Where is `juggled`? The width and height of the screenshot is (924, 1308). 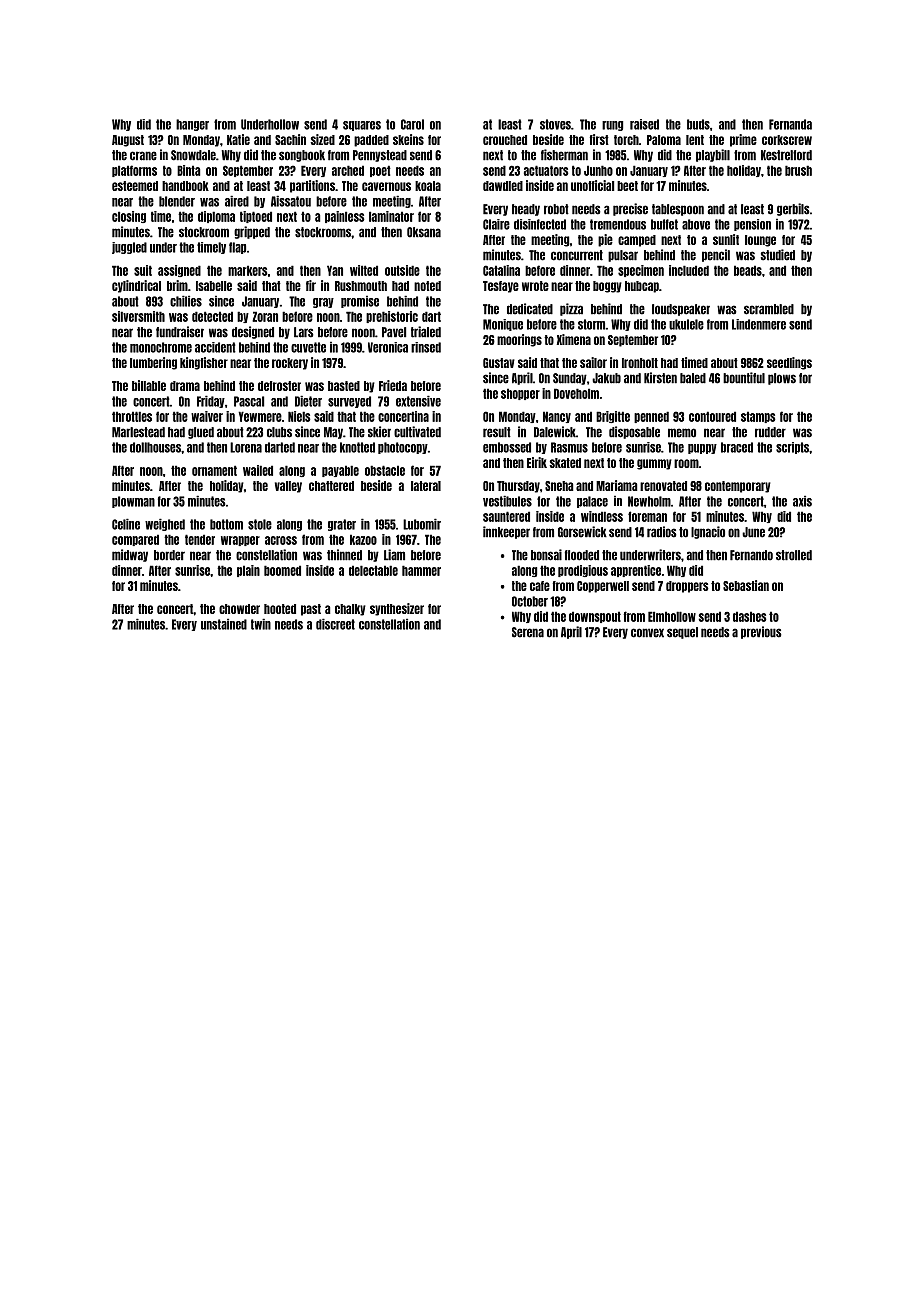
juggled is located at coordinates (129, 248).
